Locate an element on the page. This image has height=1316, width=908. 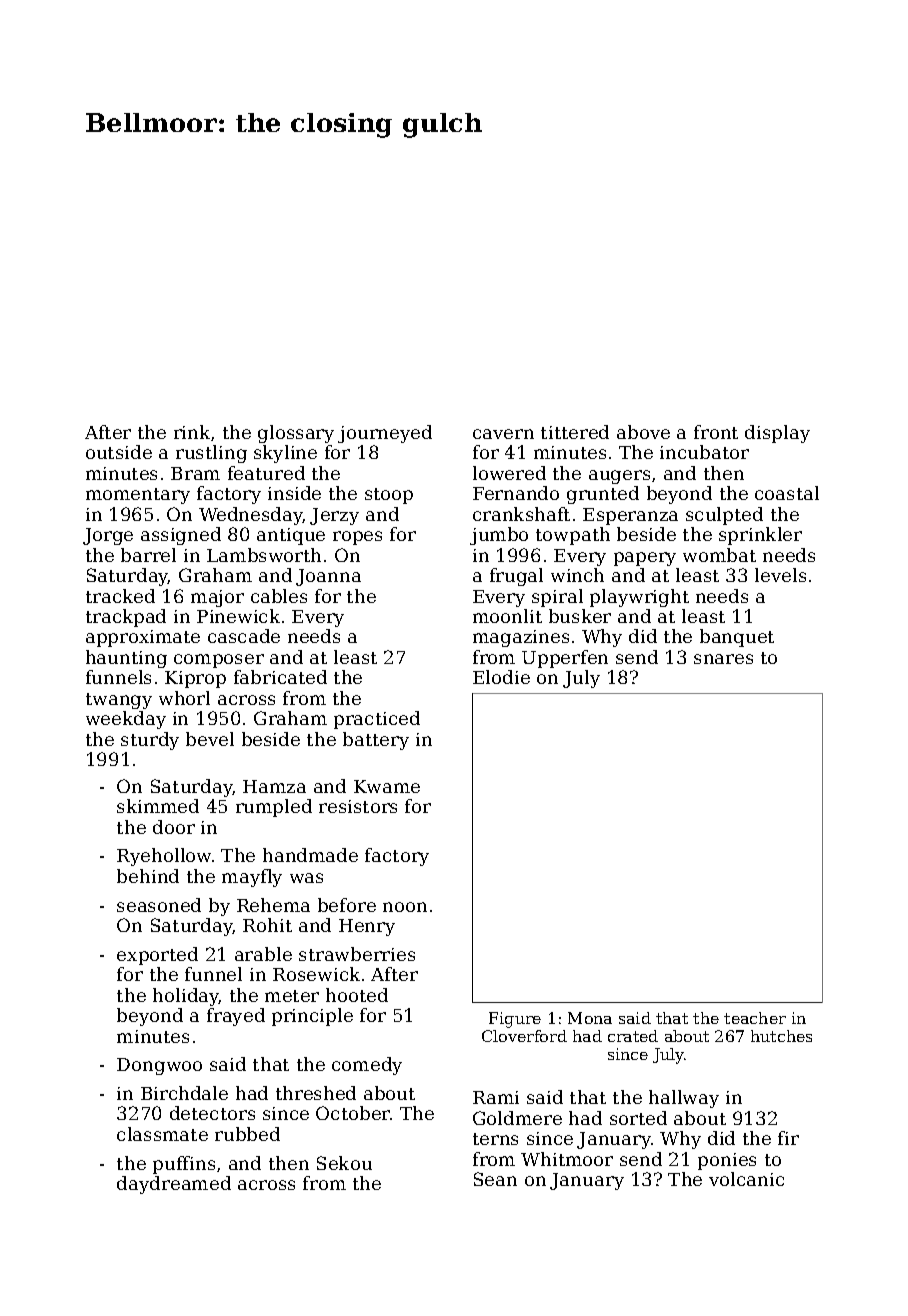
outside is located at coordinates (119, 452).
